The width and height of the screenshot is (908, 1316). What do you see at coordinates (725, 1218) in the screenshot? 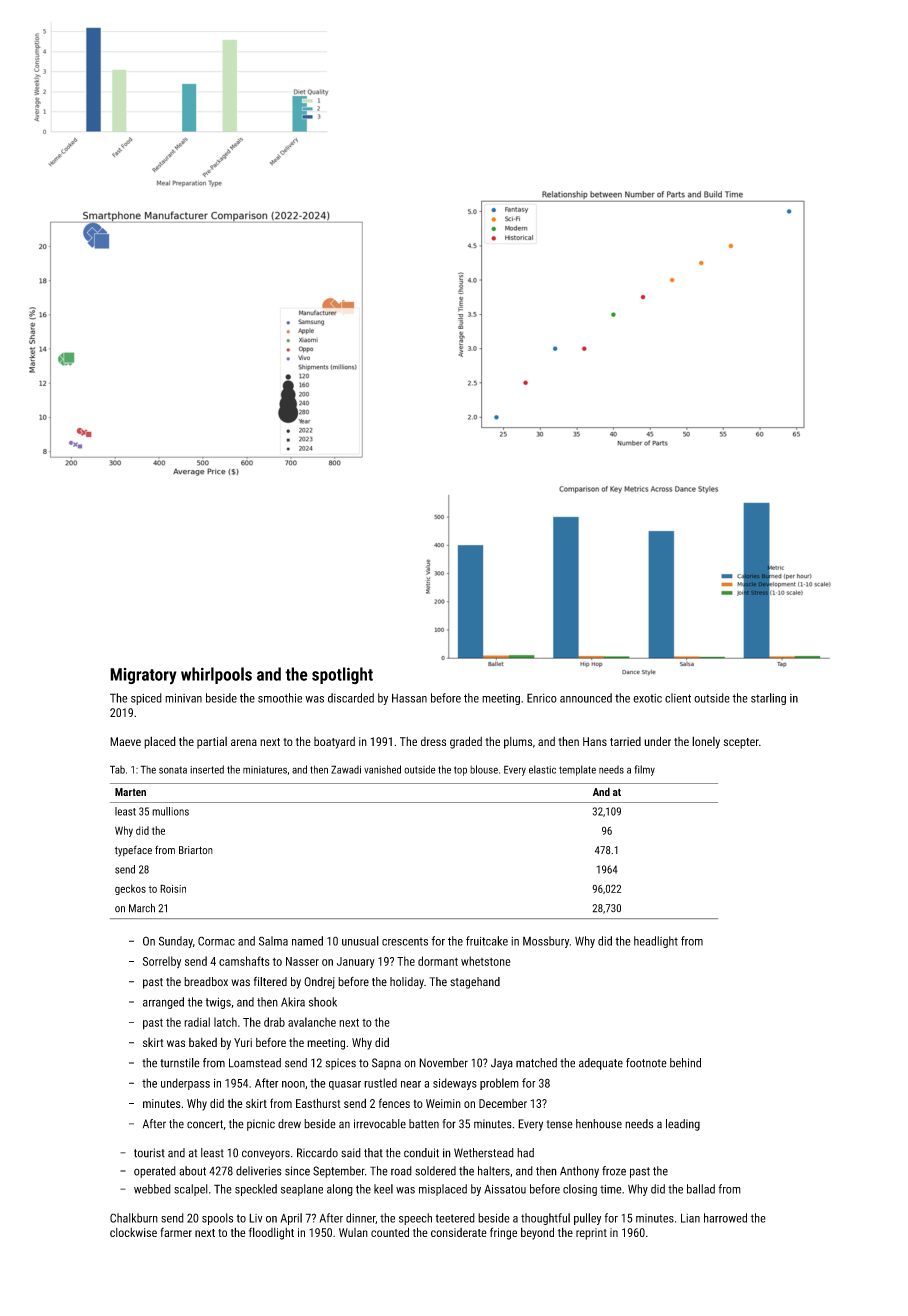
I see `harrowed` at bounding box center [725, 1218].
